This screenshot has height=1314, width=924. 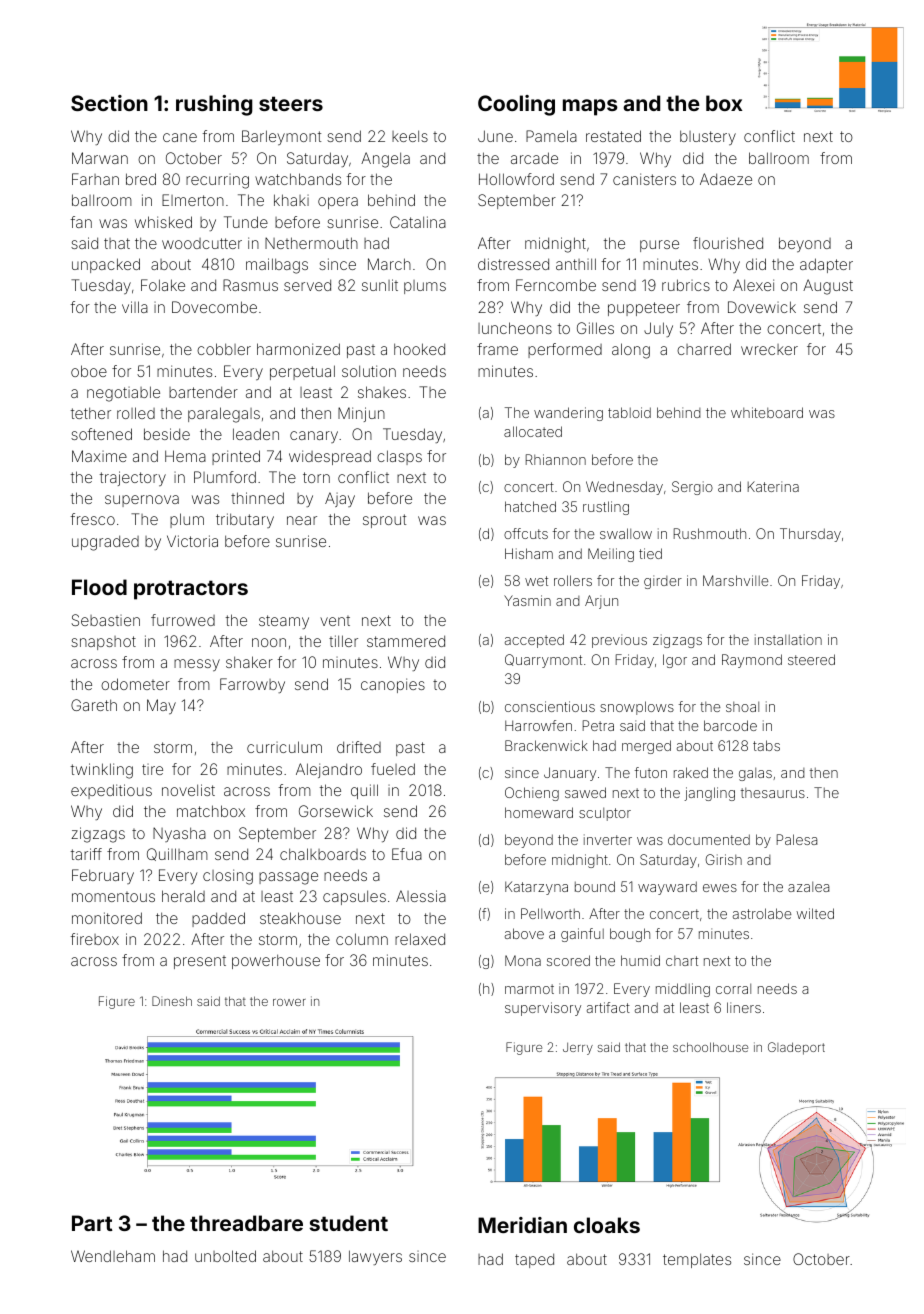 What do you see at coordinates (710, 1047) in the screenshot?
I see `schoolhouse` at bounding box center [710, 1047].
